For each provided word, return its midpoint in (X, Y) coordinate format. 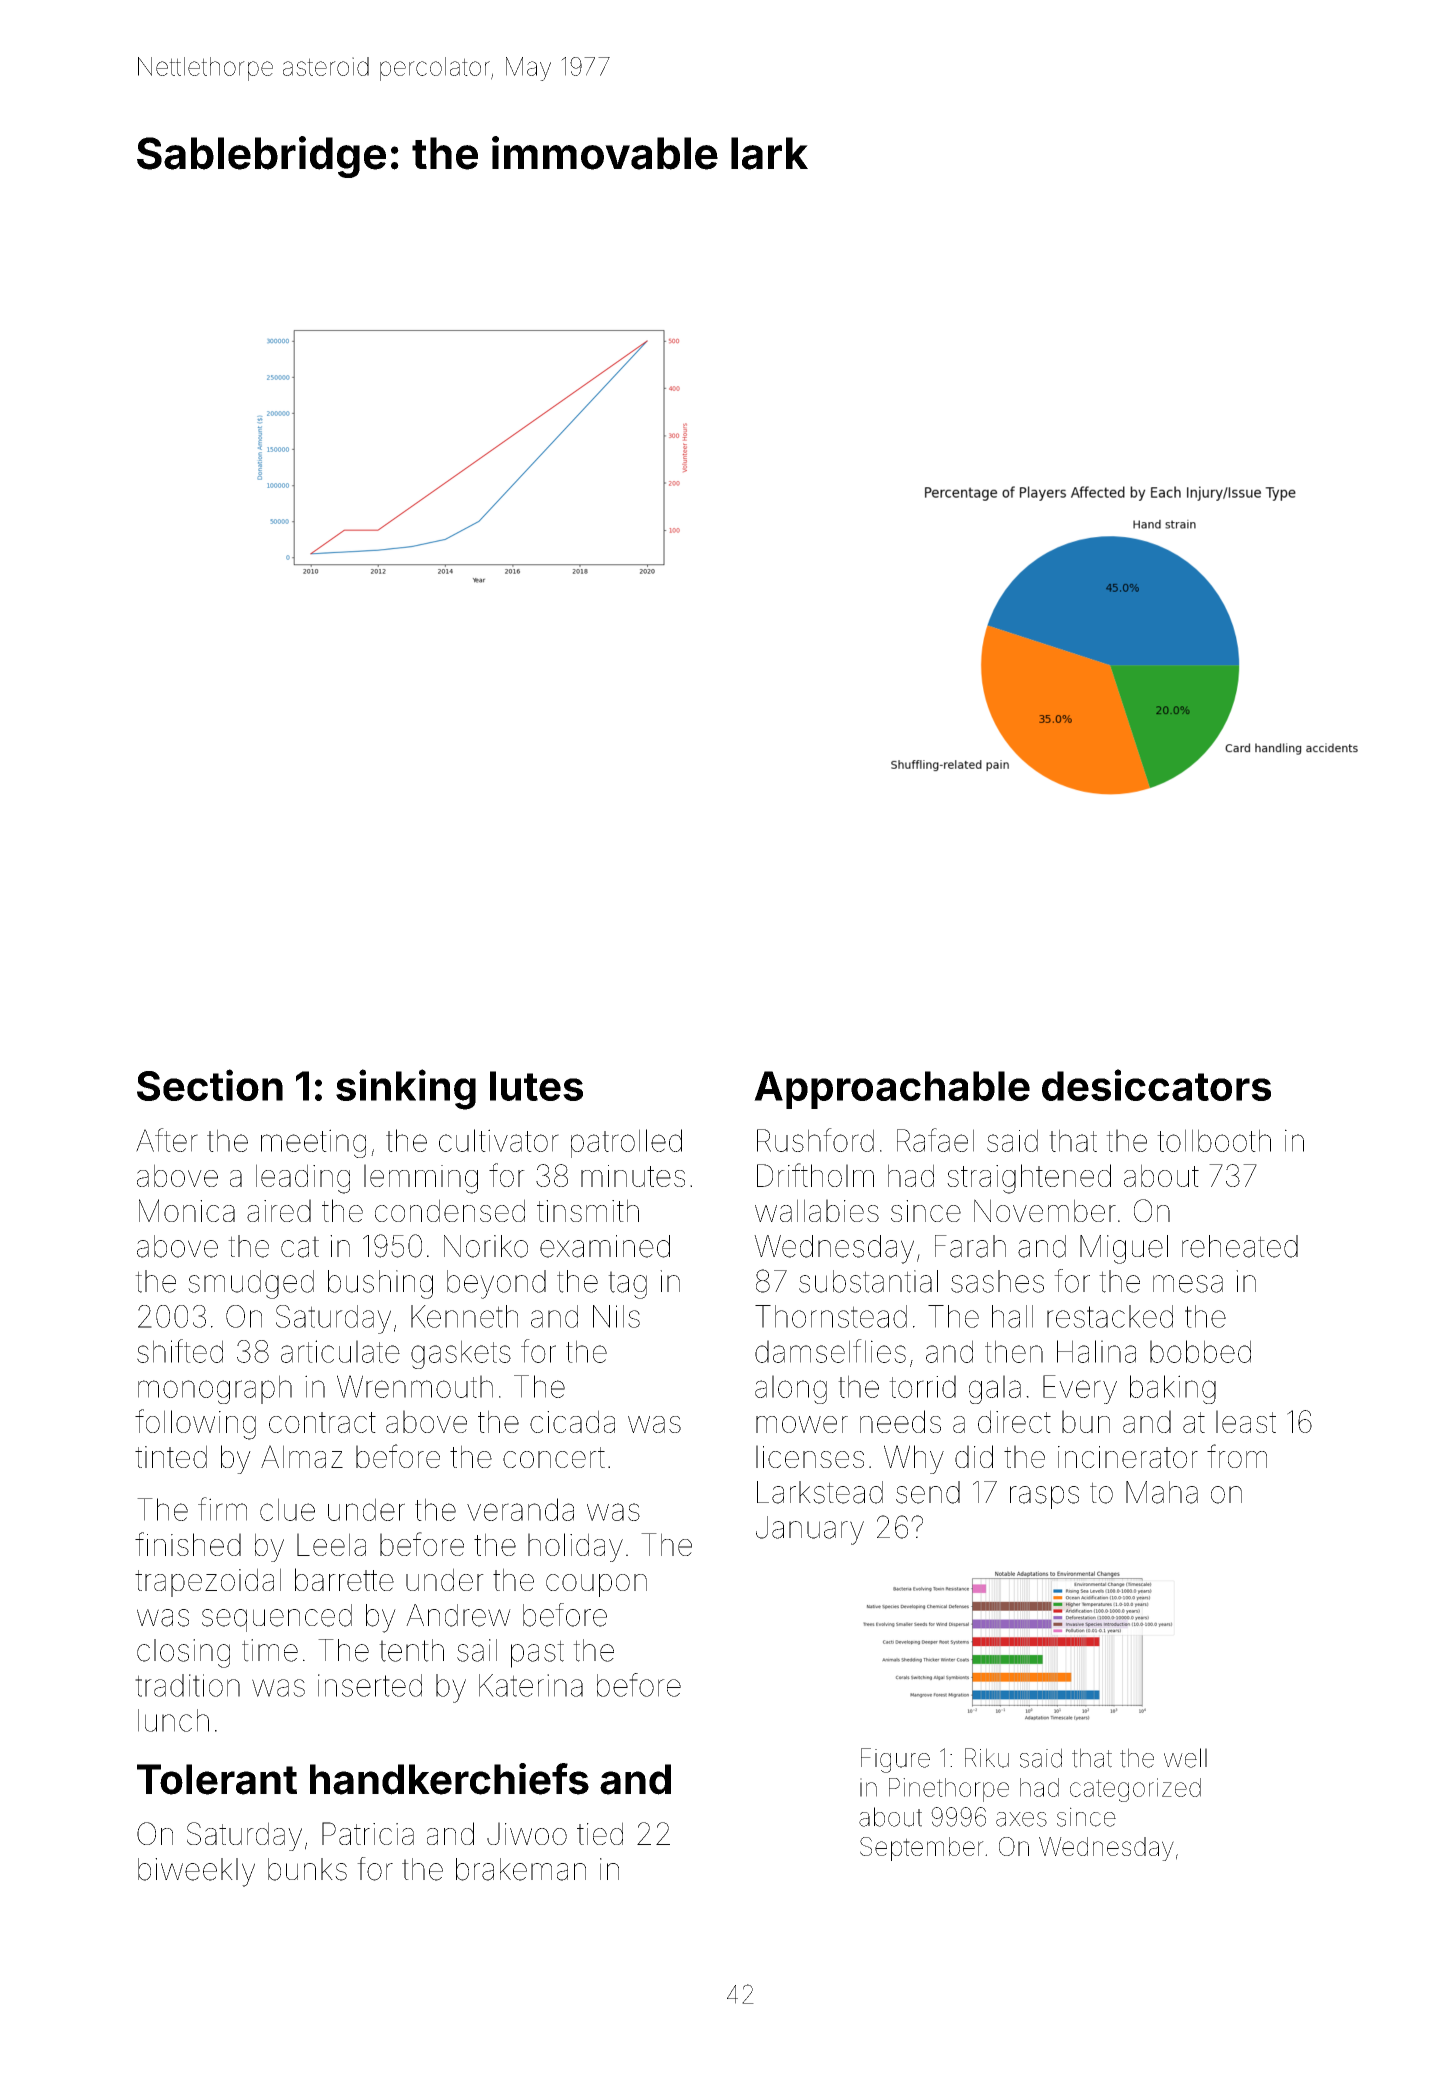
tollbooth (1214, 1140)
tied (600, 1833)
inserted (370, 1685)
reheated (1240, 1246)
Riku (987, 1758)
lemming (421, 1179)
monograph (215, 1389)
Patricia (368, 1833)
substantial (868, 1281)
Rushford (815, 1140)
